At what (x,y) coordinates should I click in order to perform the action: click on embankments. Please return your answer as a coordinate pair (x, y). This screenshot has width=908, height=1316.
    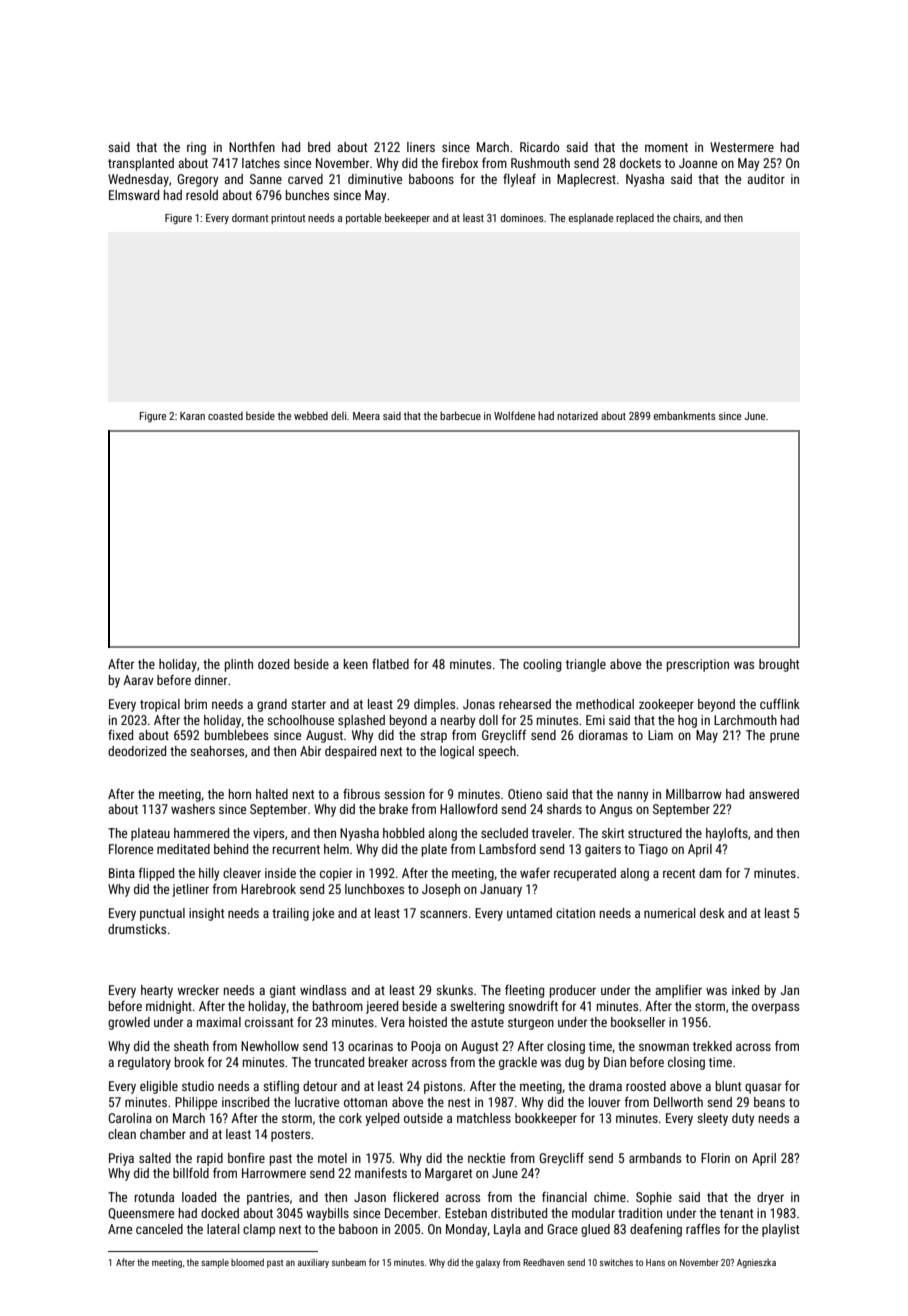
    Looking at the image, I should click on (685, 415).
